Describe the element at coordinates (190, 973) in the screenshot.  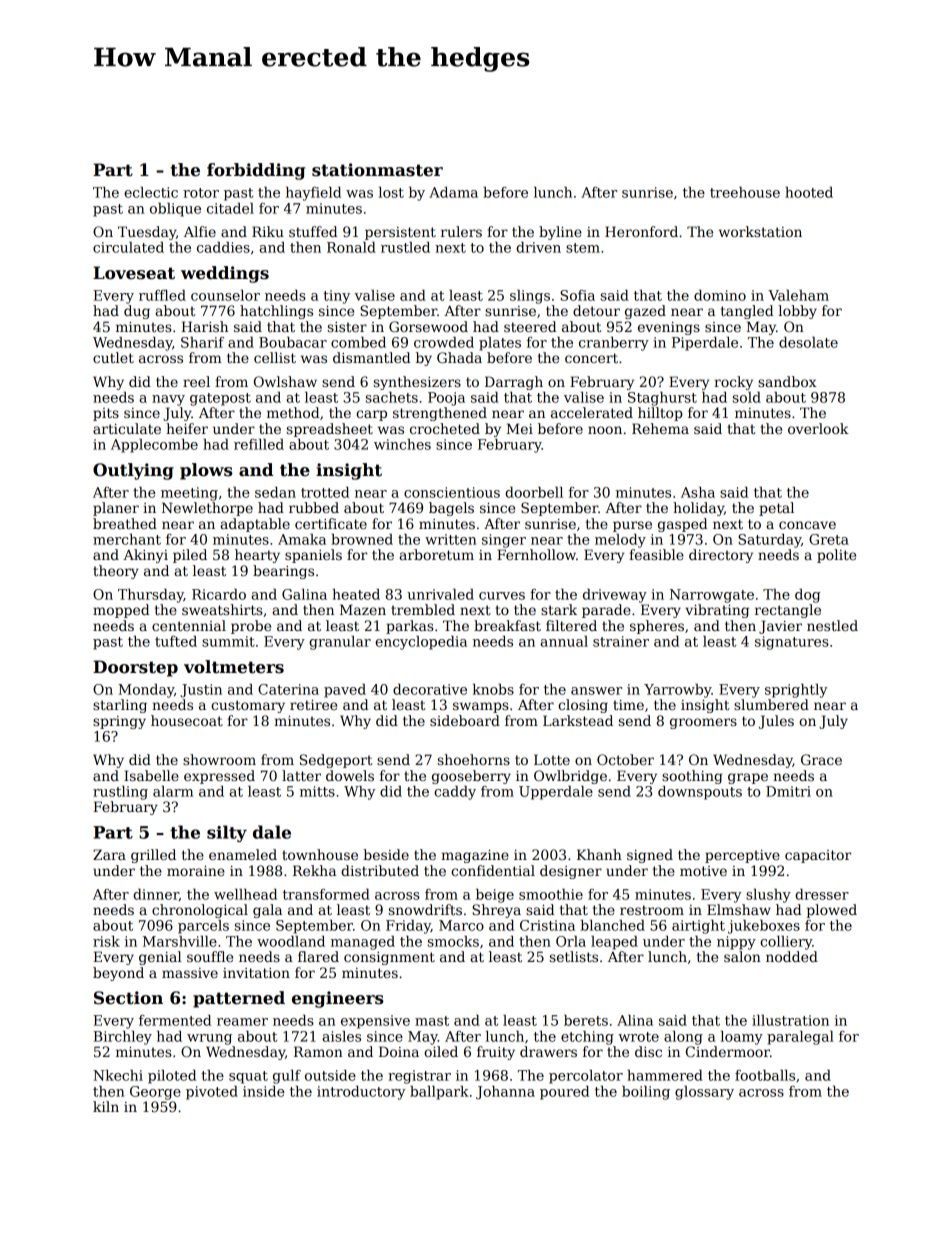
I see `massive` at that location.
